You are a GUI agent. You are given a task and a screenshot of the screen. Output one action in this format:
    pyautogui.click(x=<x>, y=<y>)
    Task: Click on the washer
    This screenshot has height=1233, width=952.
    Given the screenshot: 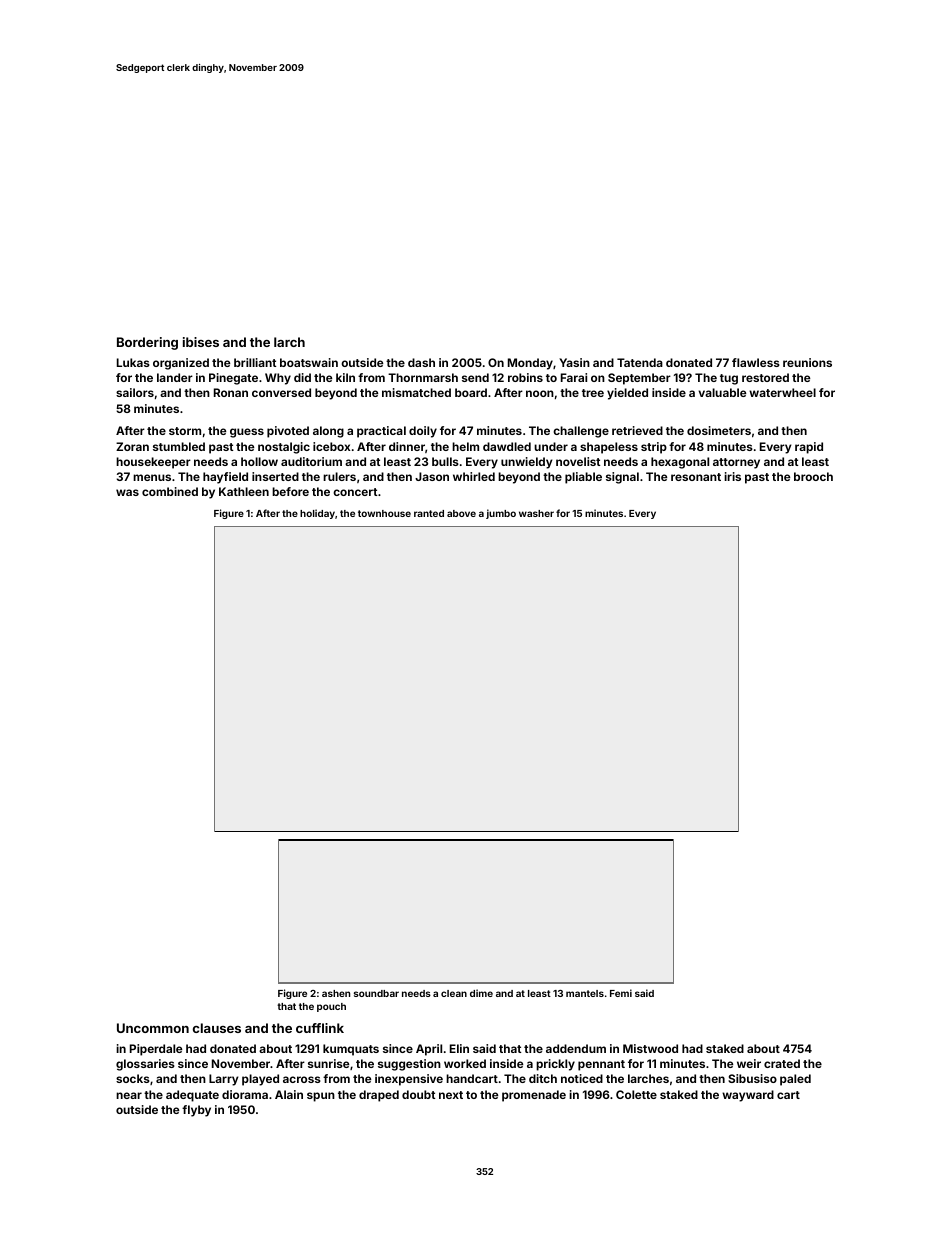 What is the action you would take?
    pyautogui.click(x=536, y=513)
